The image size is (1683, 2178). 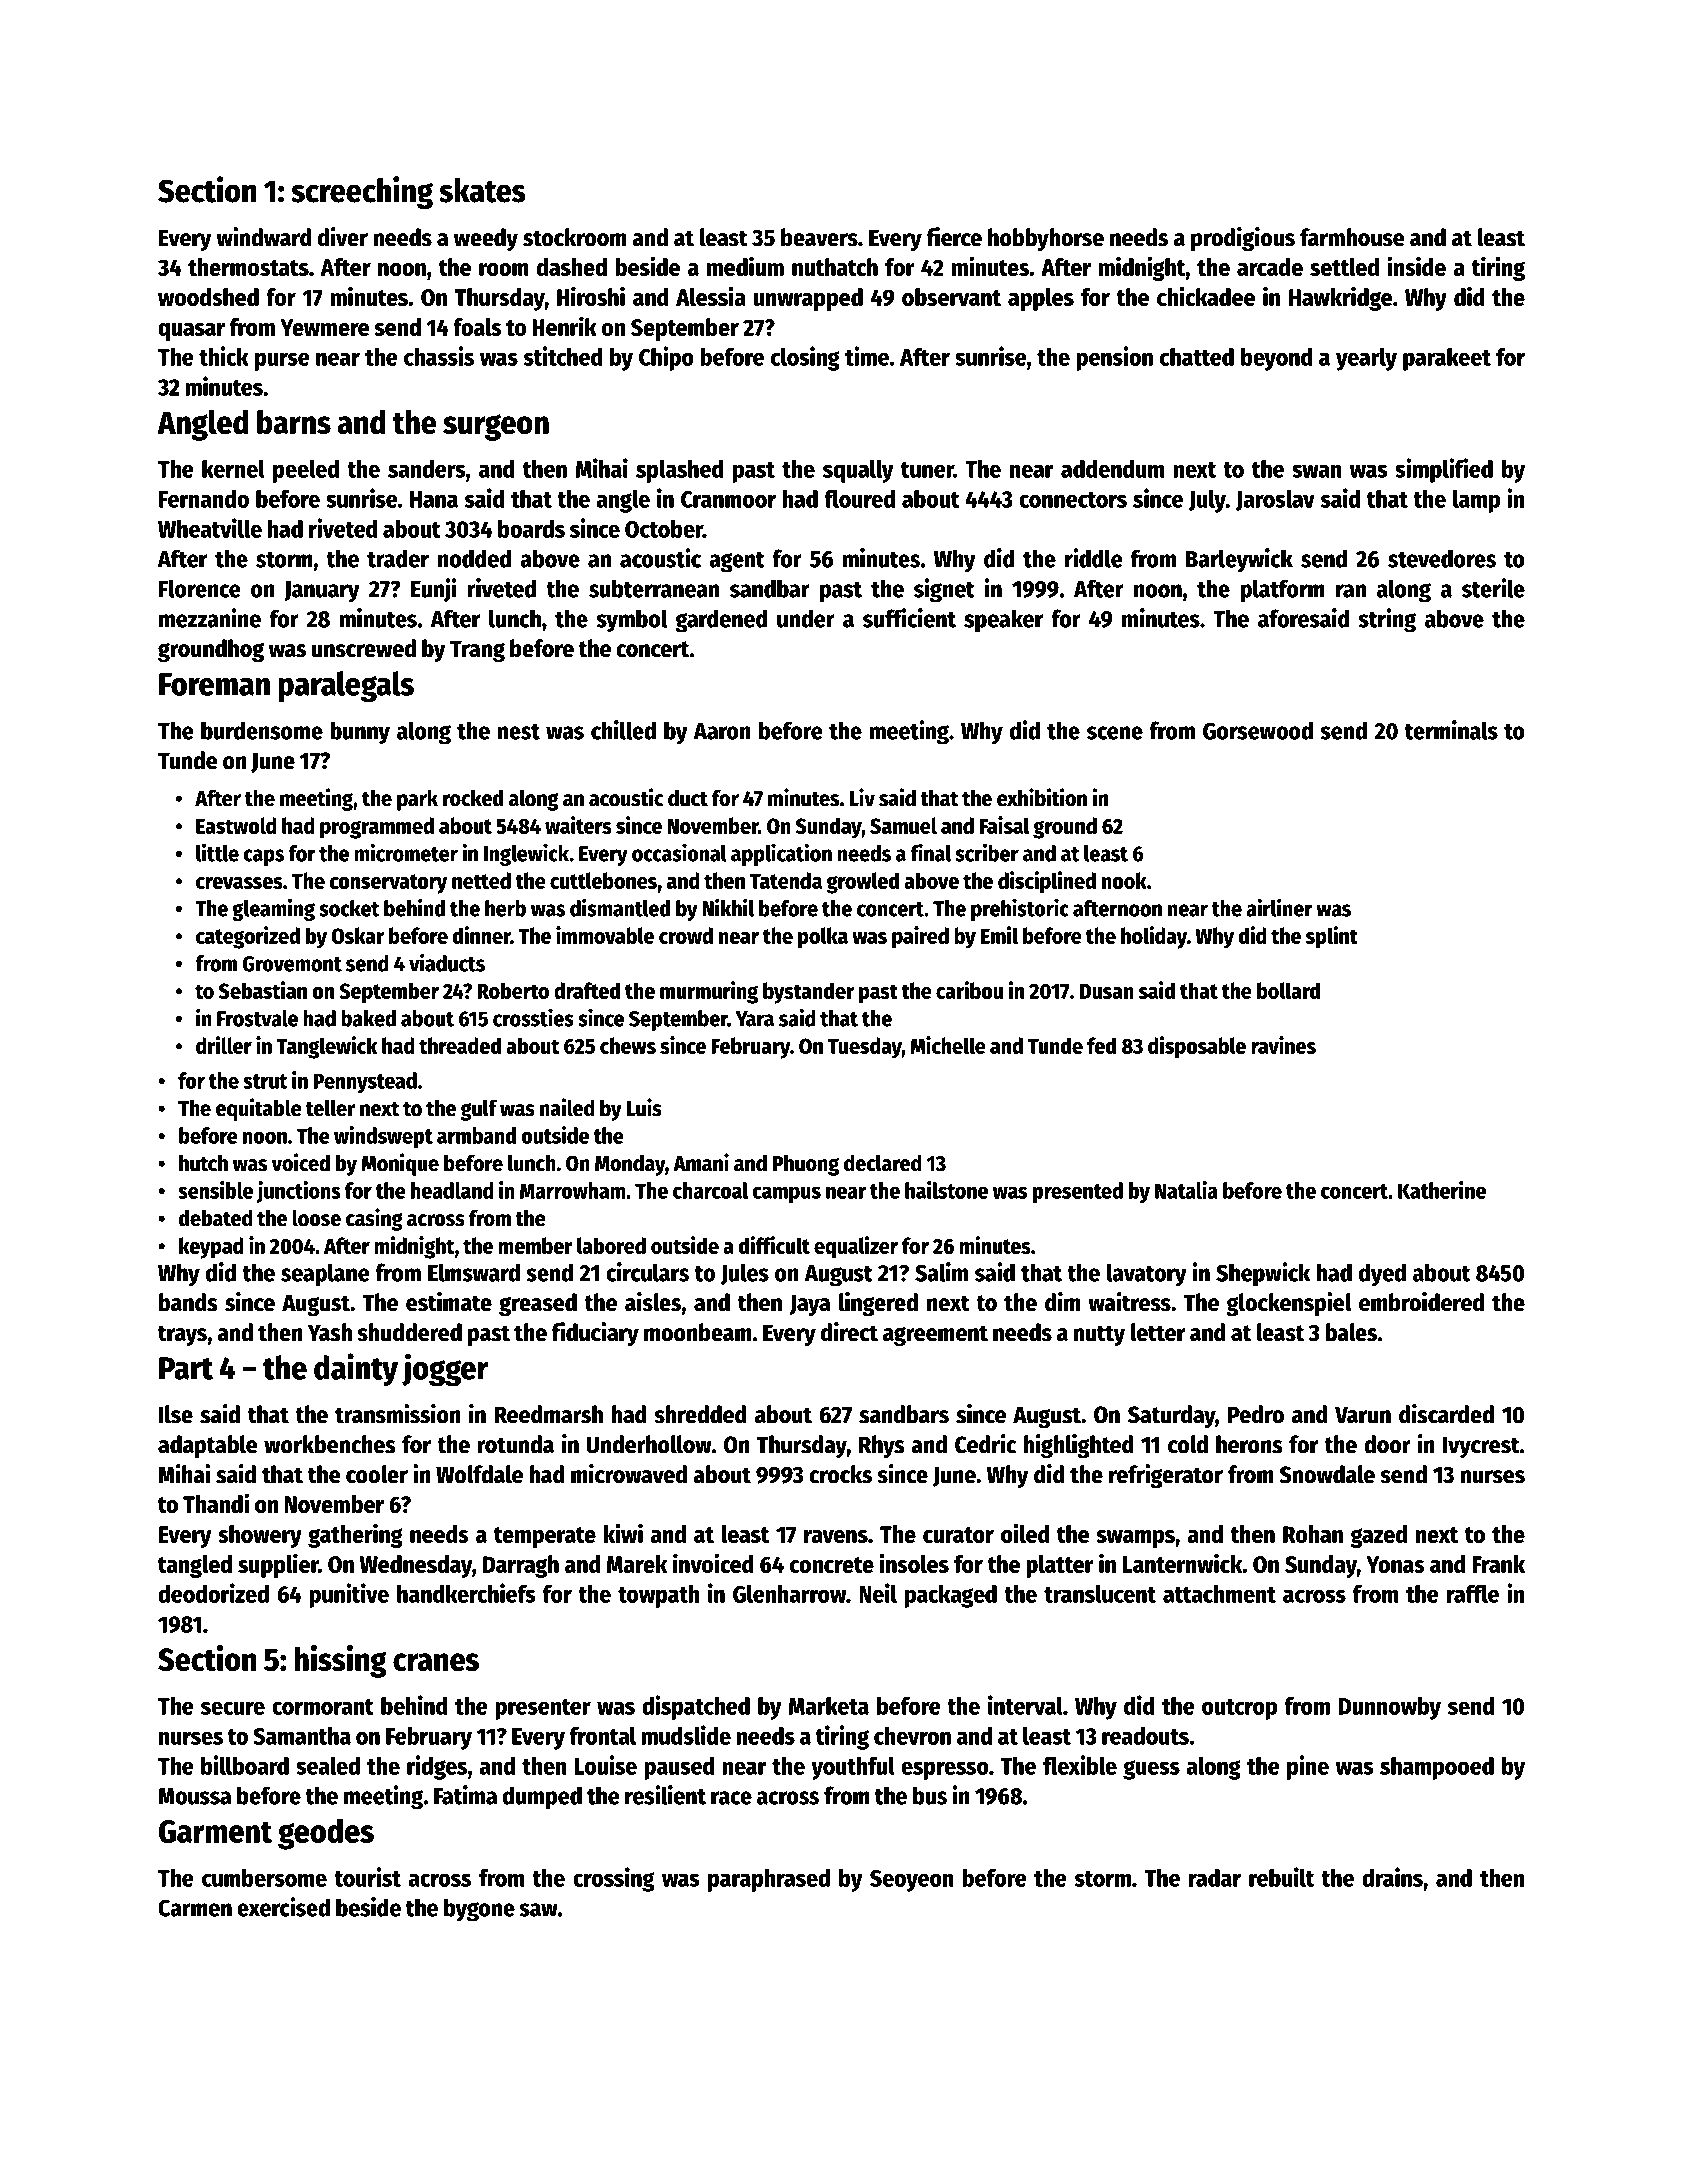 What do you see at coordinates (805, 358) in the screenshot?
I see `closing` at bounding box center [805, 358].
